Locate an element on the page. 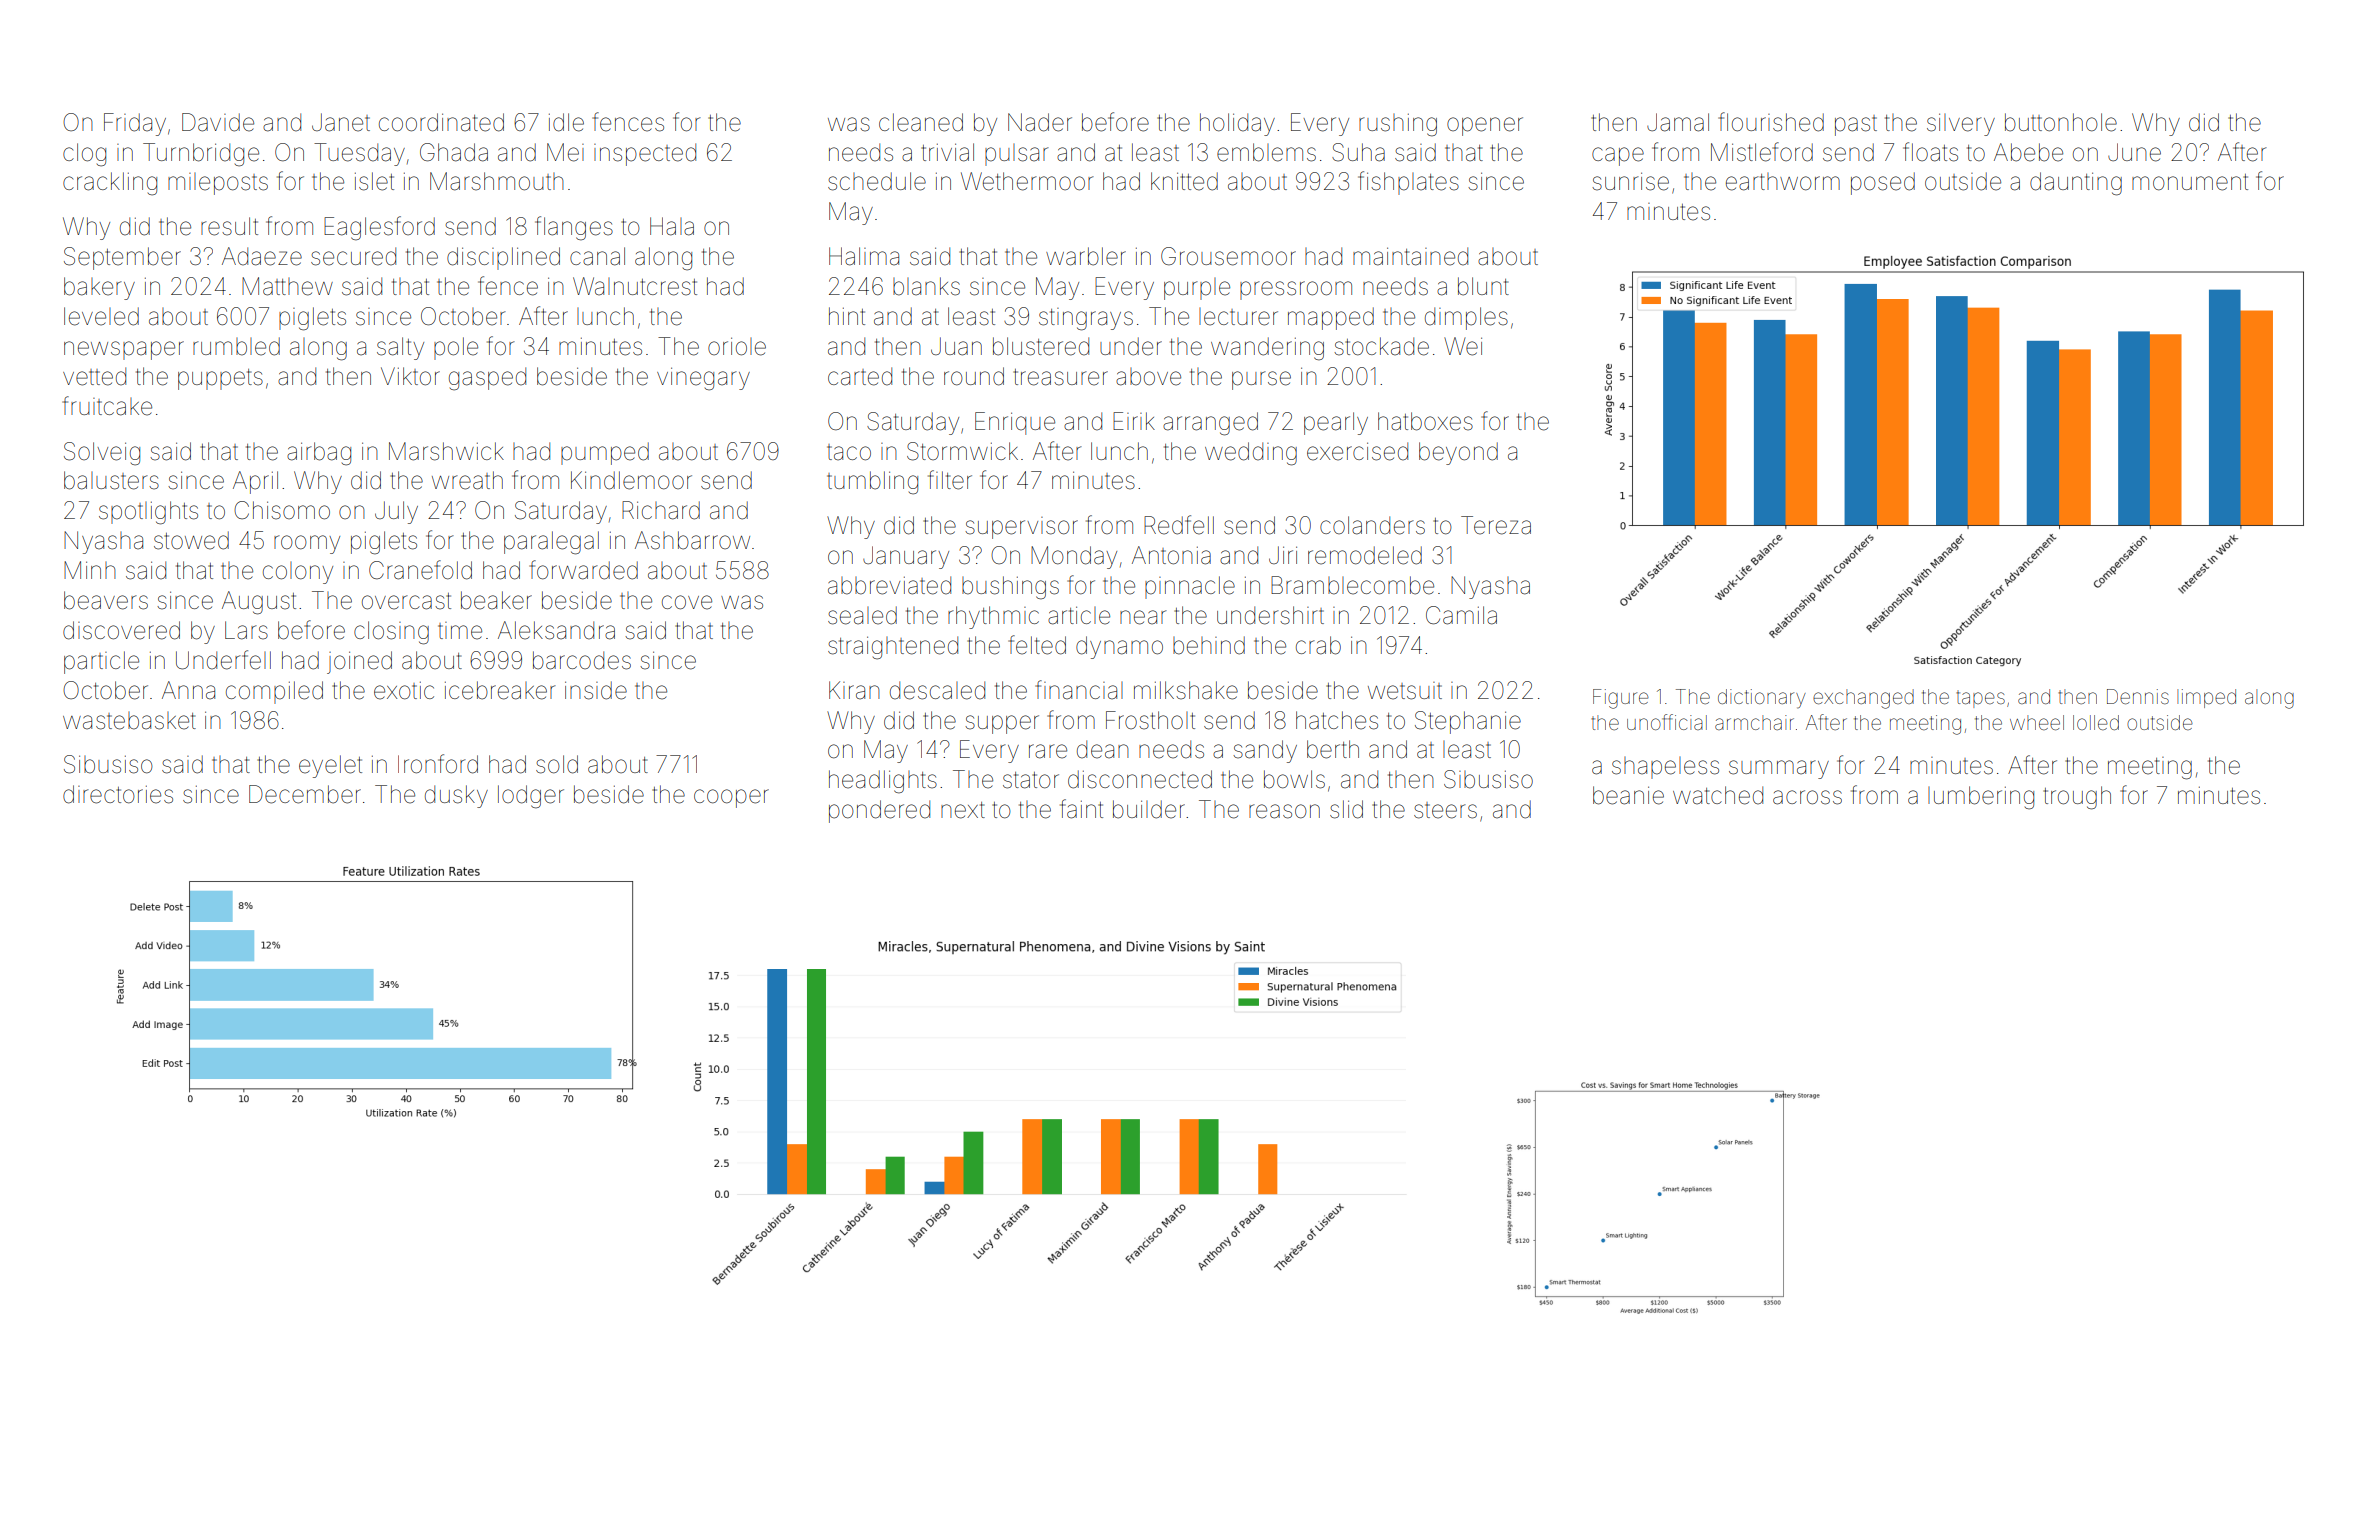 This page has width=2380, height=1540. Kiran is located at coordinates (854, 690).
